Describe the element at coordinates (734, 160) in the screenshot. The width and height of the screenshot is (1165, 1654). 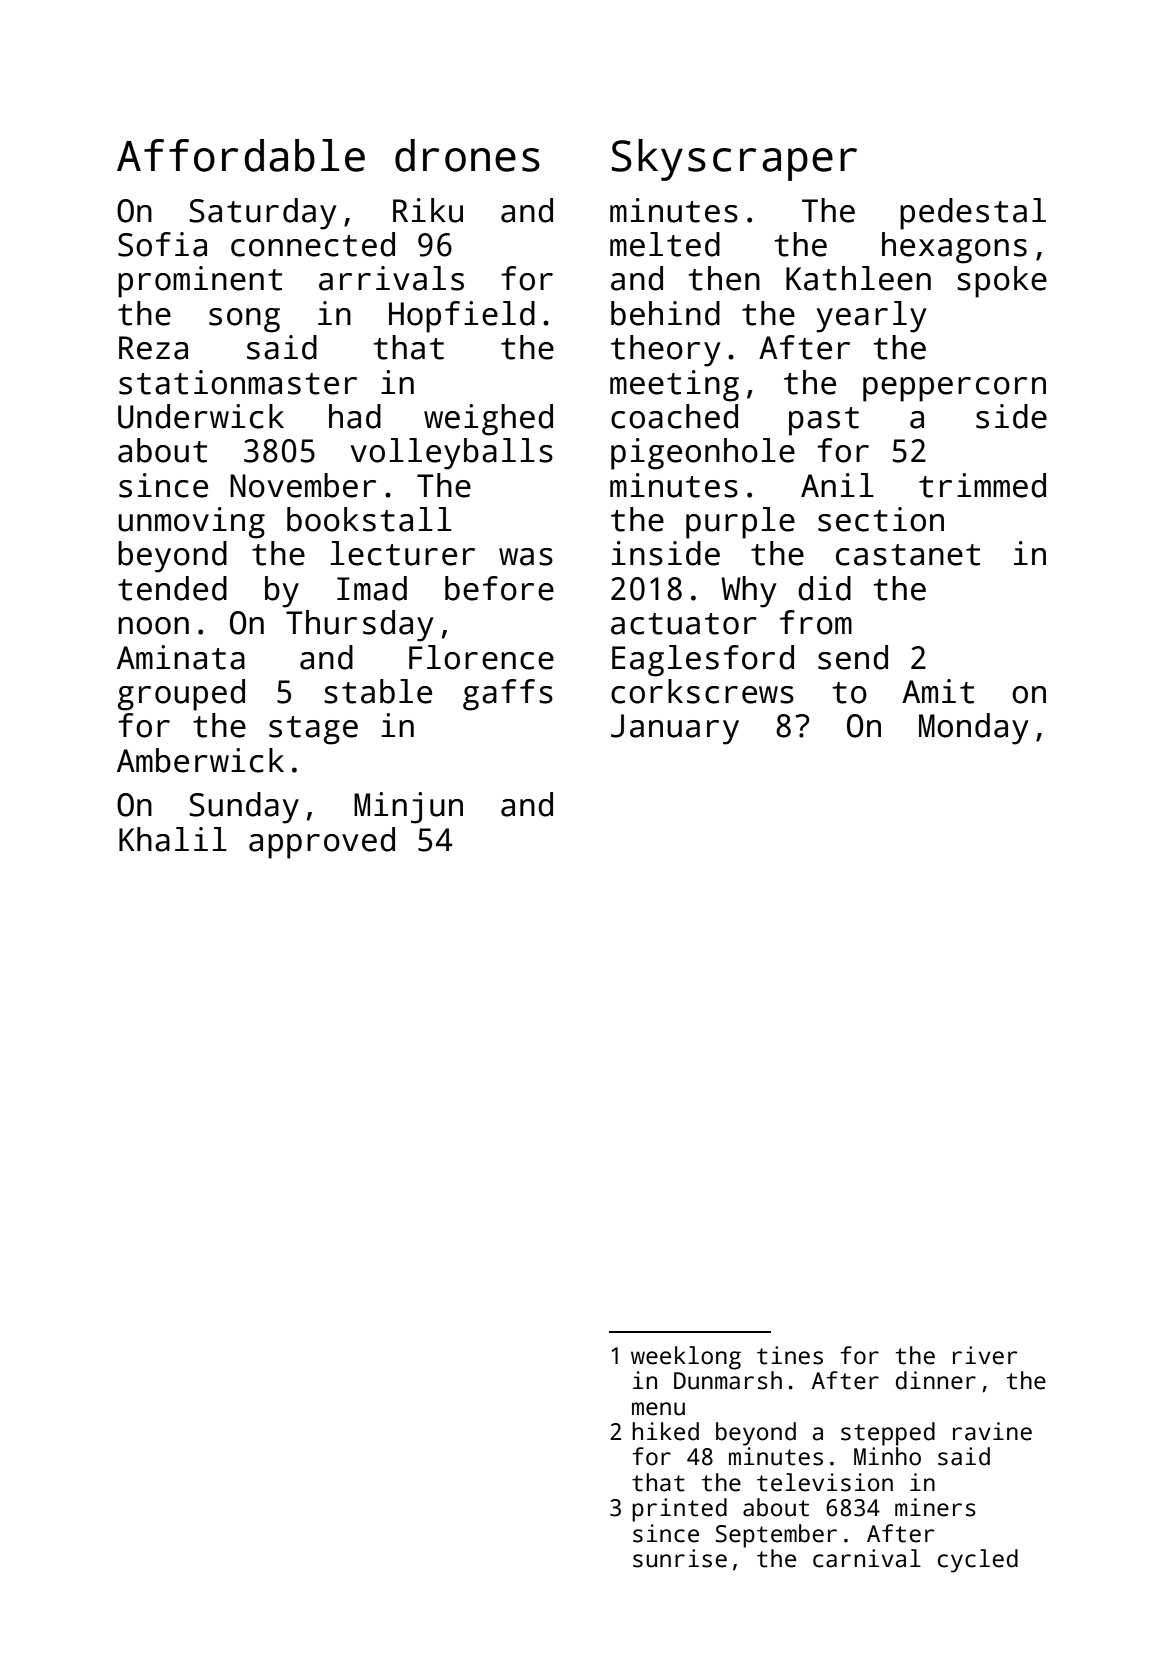
I see `Skyscraper` at that location.
